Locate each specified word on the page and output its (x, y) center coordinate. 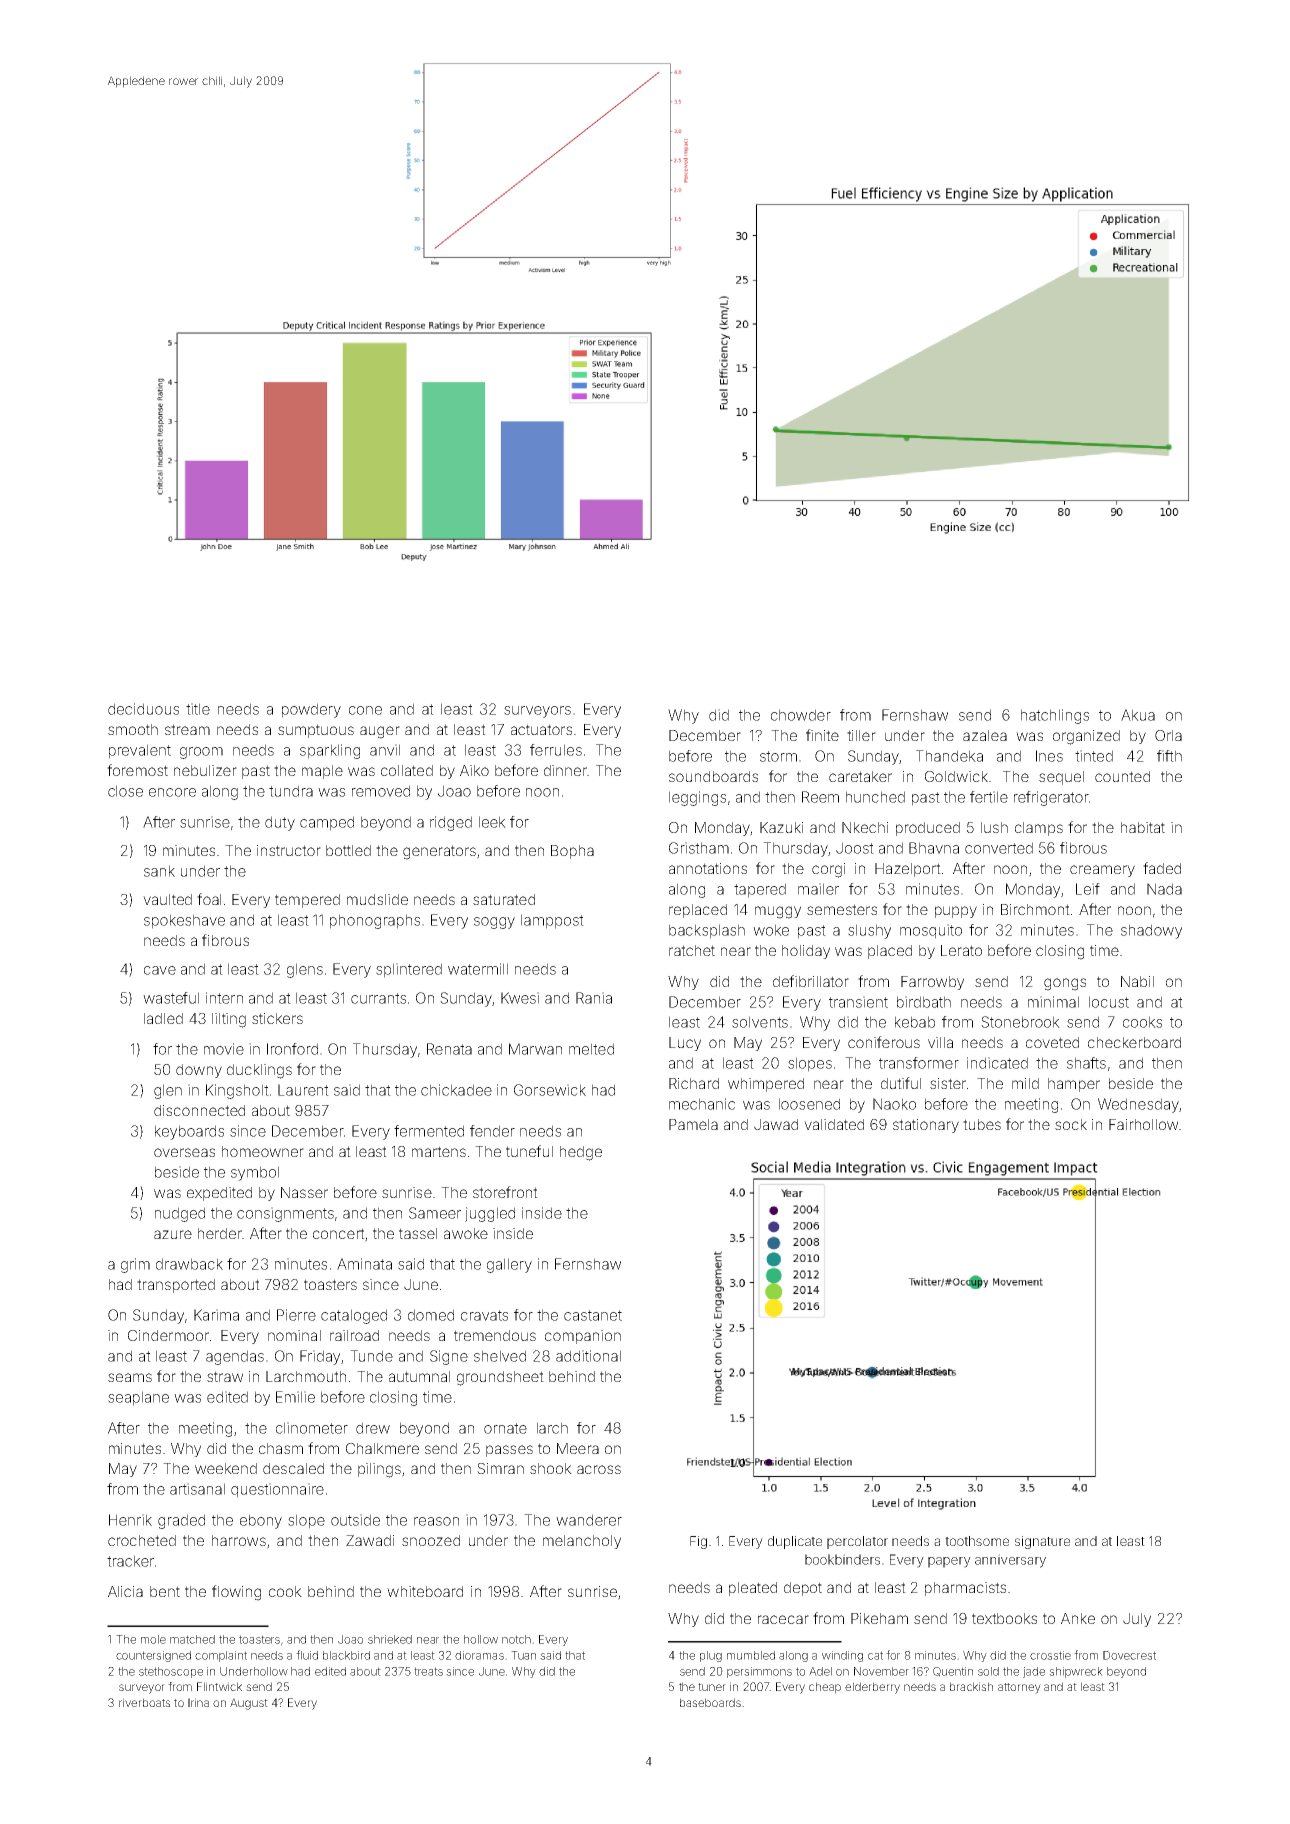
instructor (289, 850)
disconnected (199, 1110)
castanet (593, 1315)
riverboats (144, 1702)
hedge (581, 1153)
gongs (1065, 984)
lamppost (552, 921)
